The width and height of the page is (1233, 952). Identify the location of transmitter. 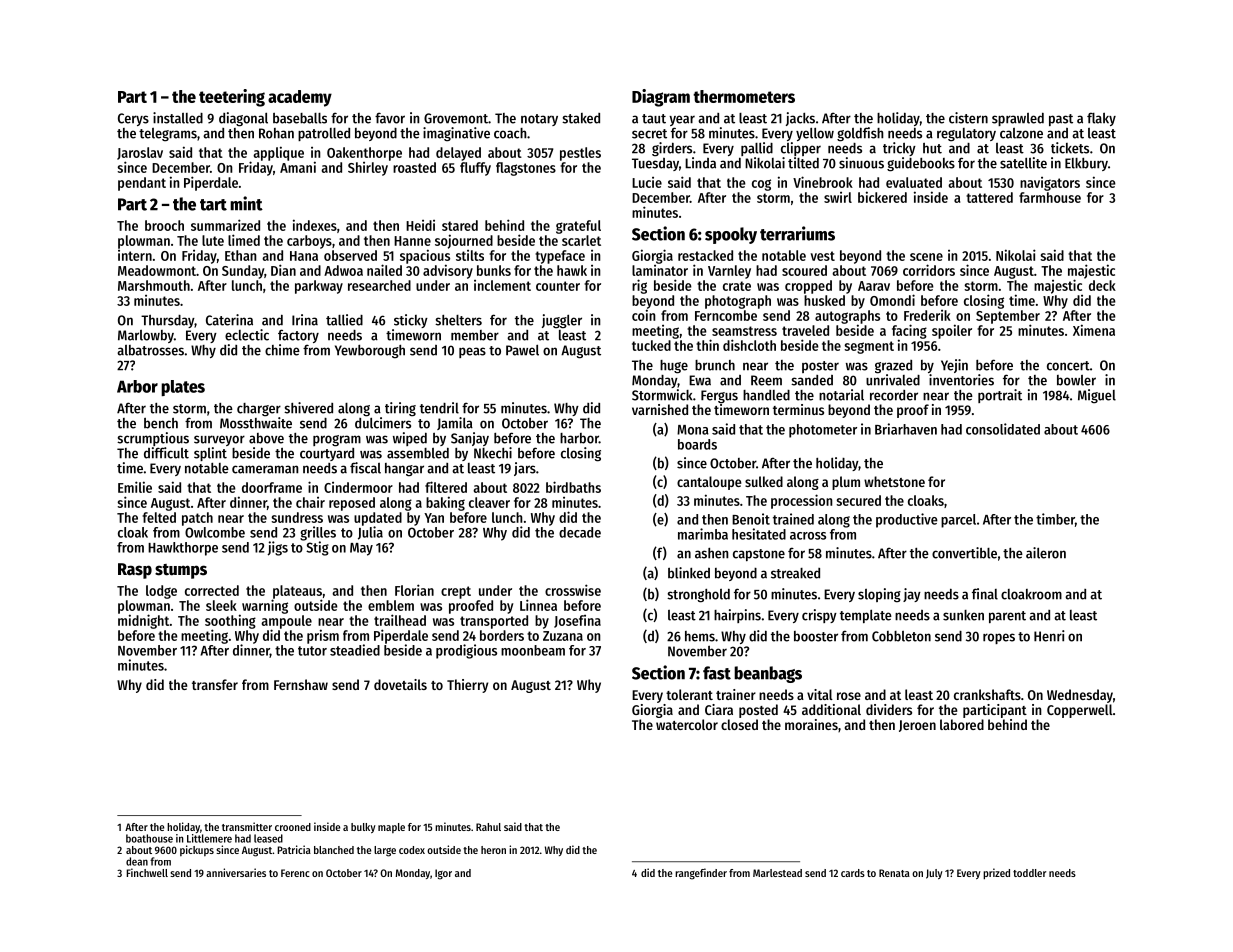
(247, 826).
